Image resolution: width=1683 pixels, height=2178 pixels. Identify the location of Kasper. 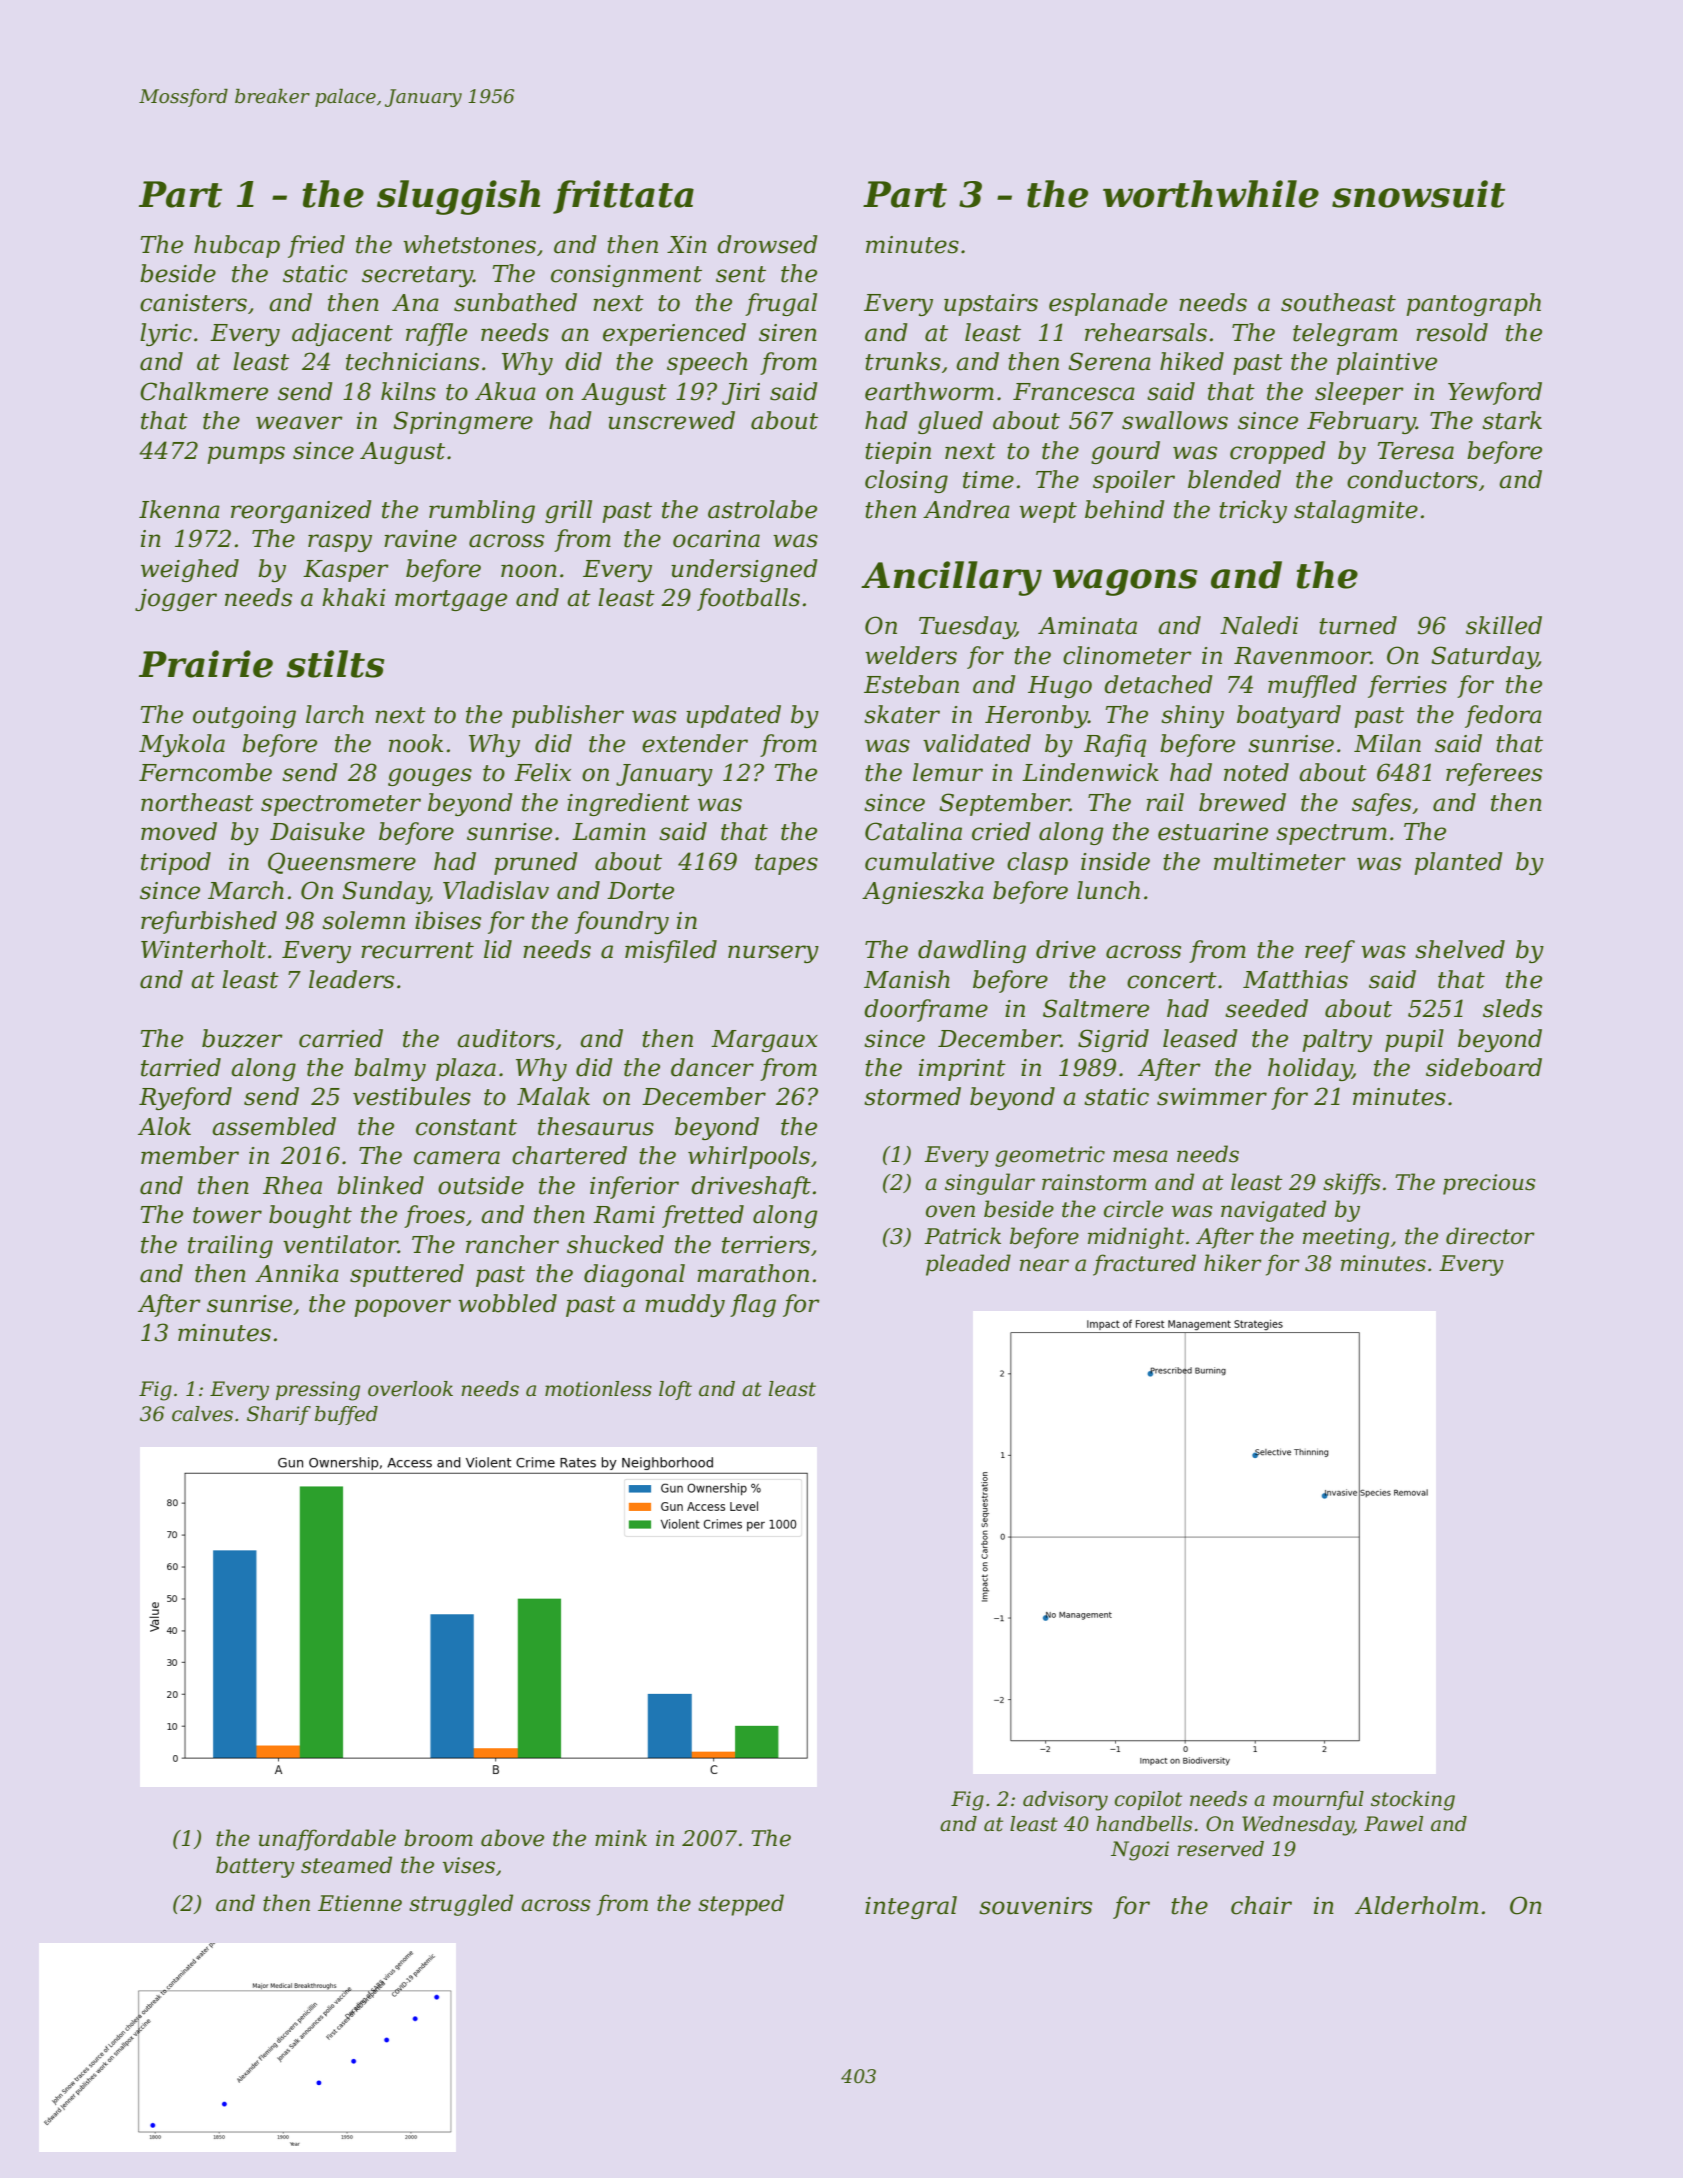
(346, 571).
